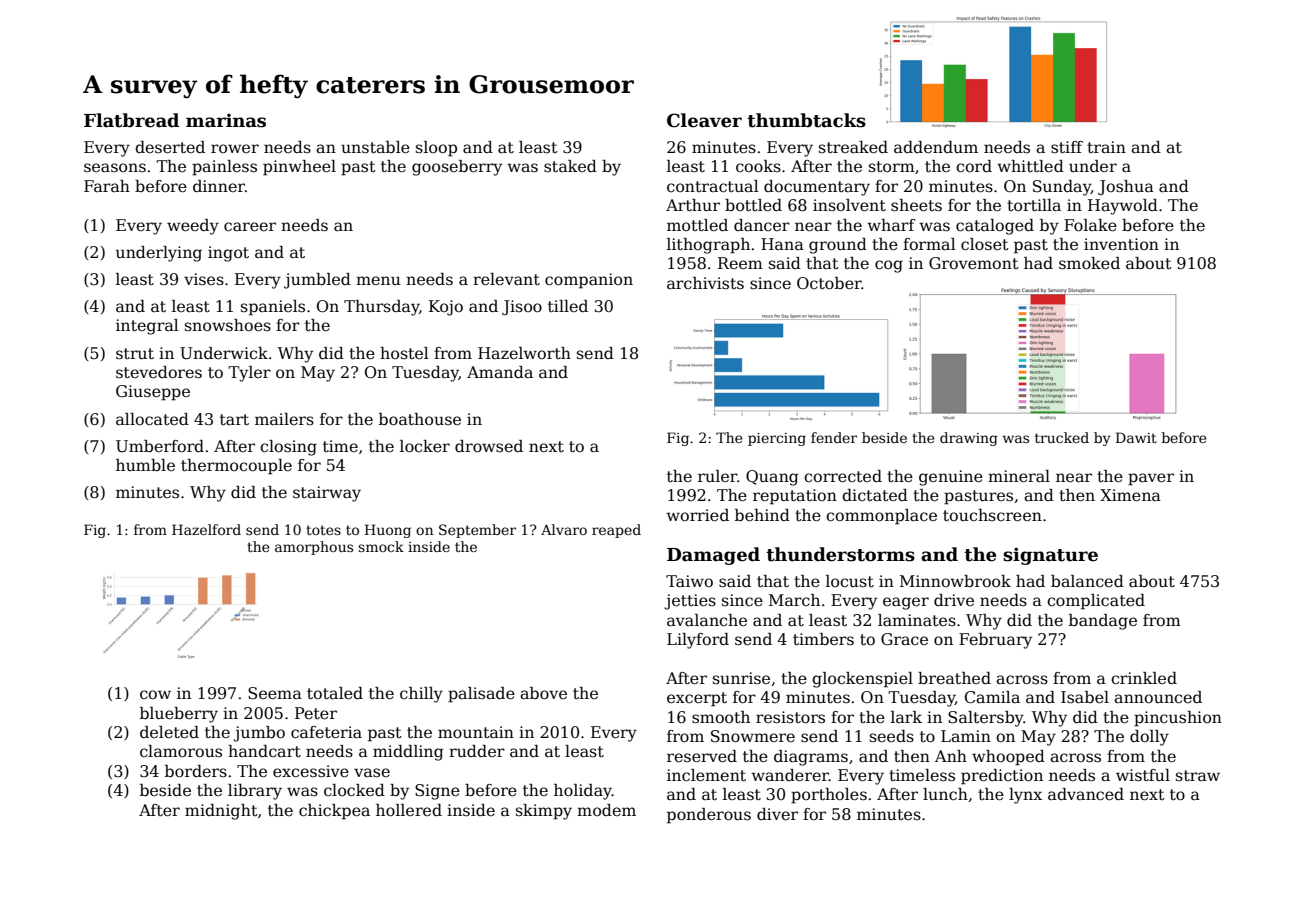 The width and height of the document is (1308, 924). I want to click on touchscreen, so click(992, 515).
